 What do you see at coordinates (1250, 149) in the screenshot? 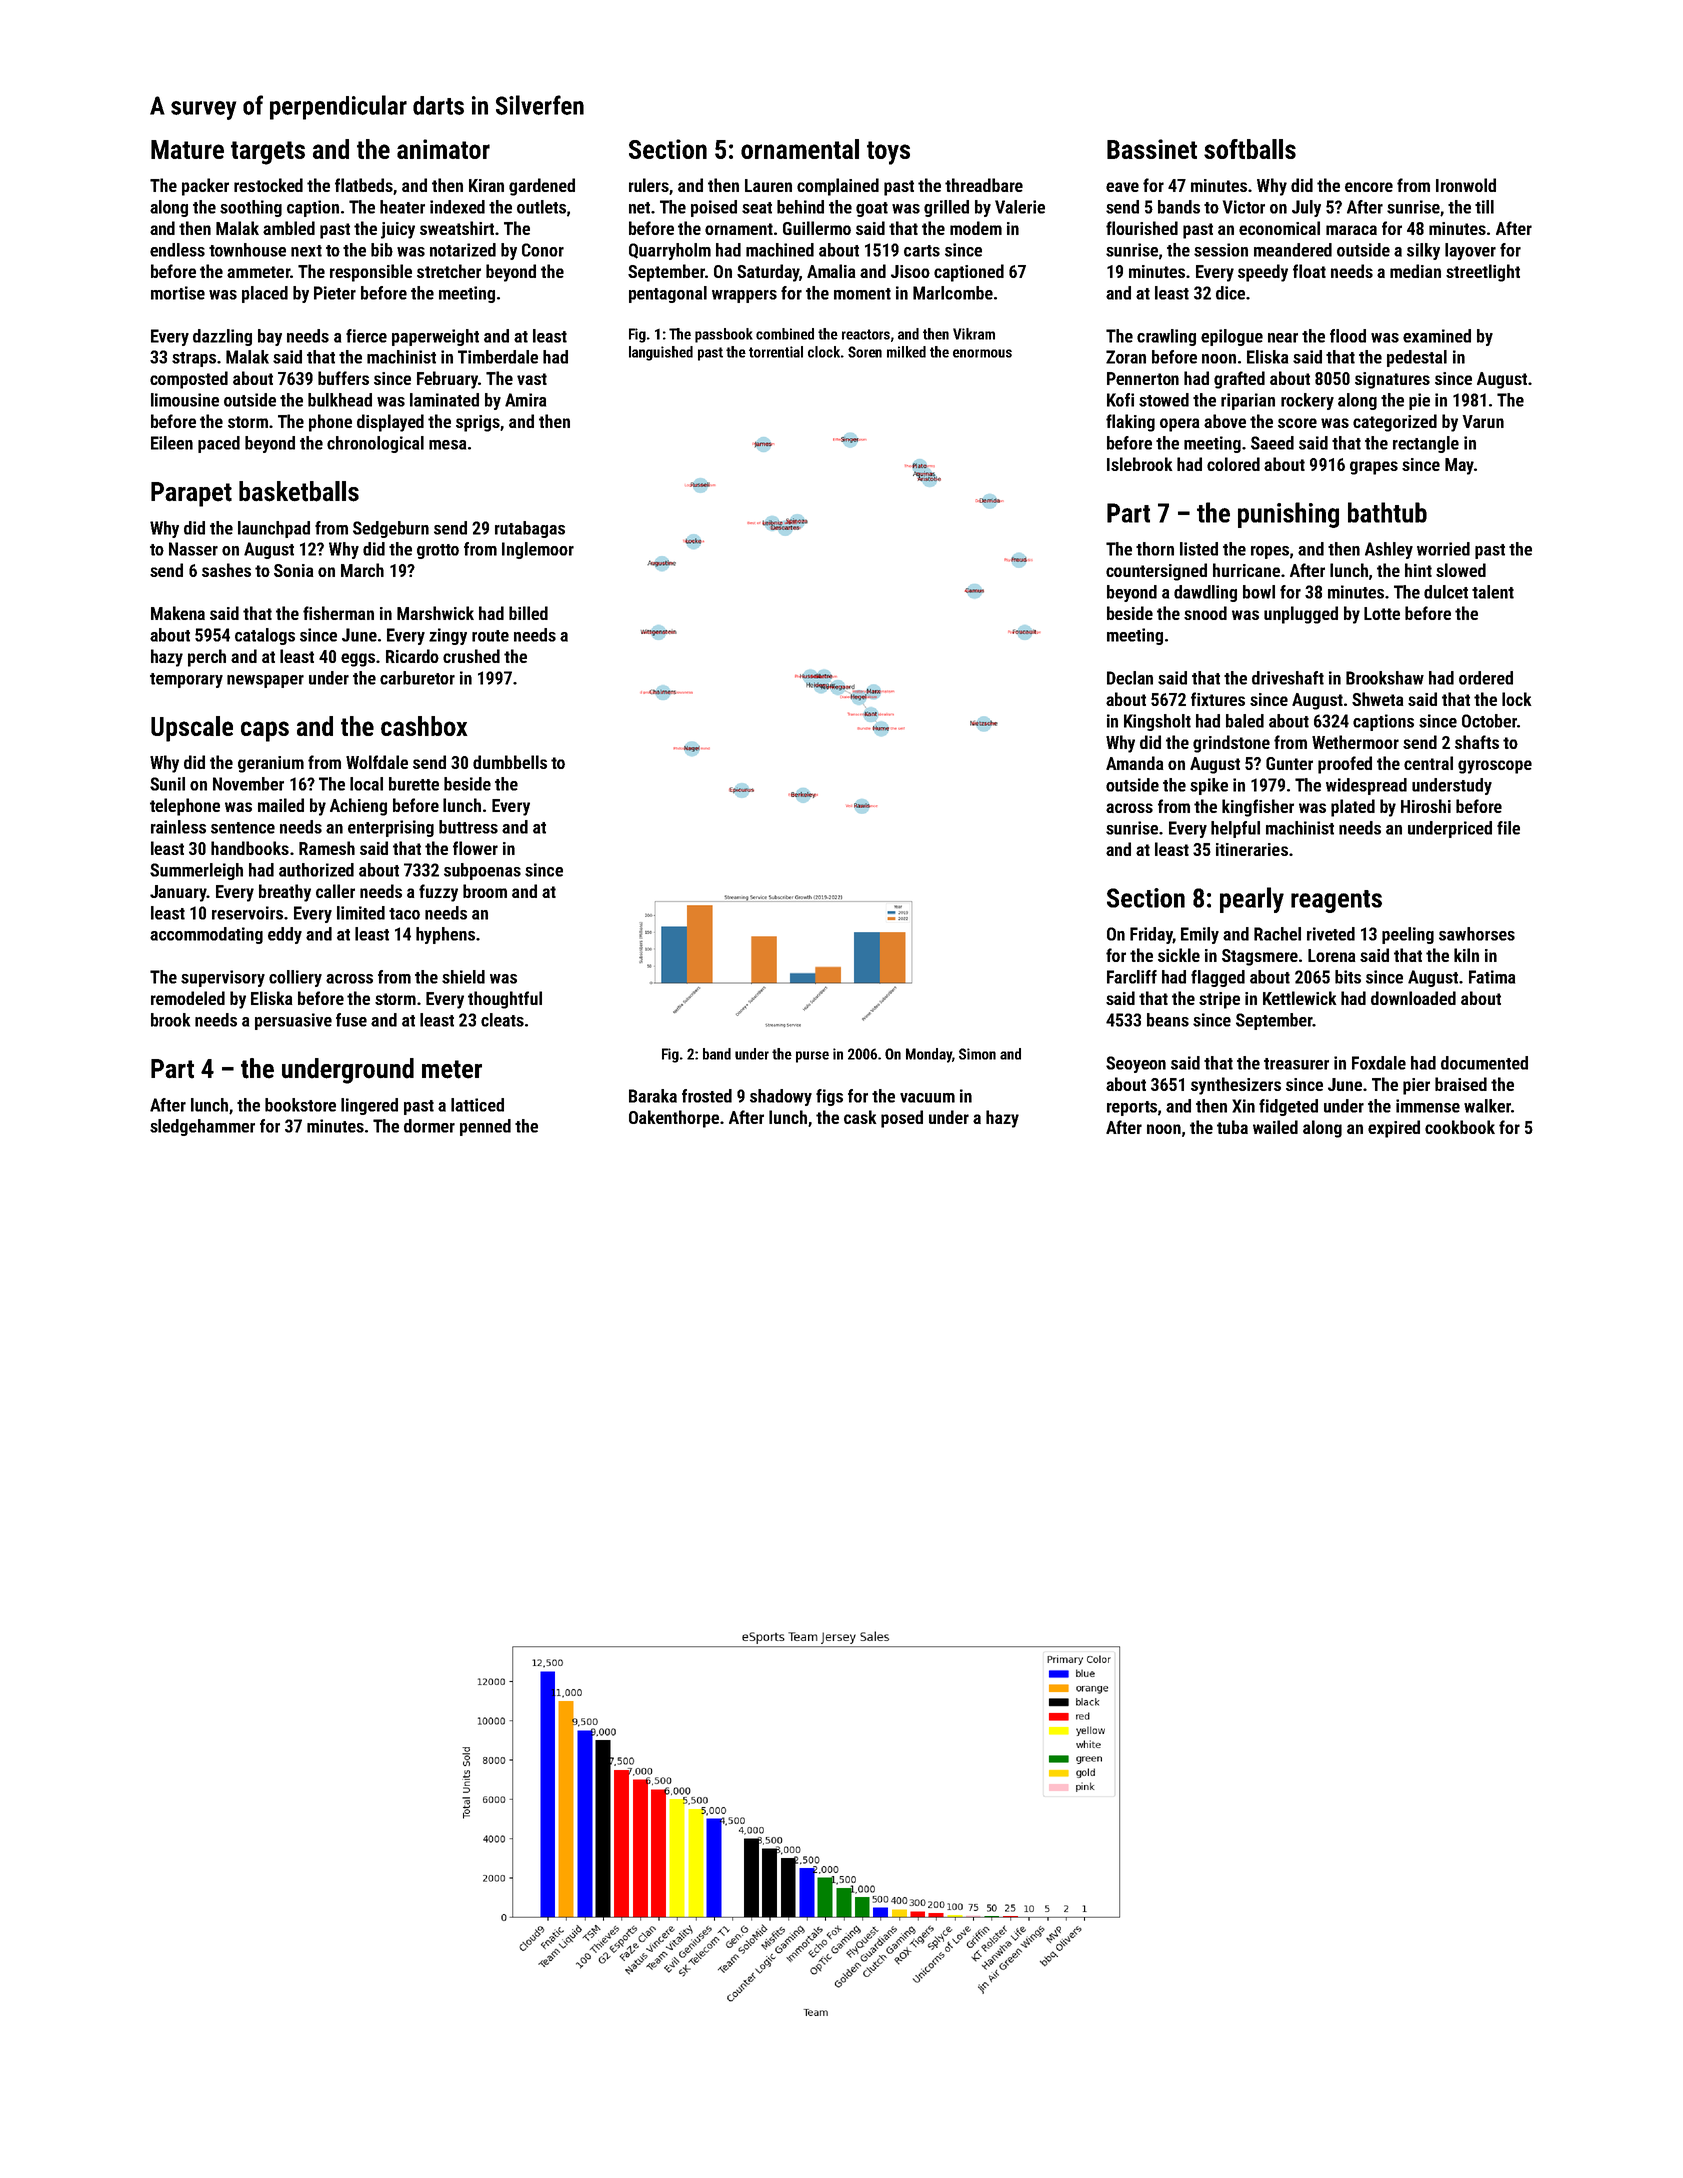
I see `softballs` at bounding box center [1250, 149].
